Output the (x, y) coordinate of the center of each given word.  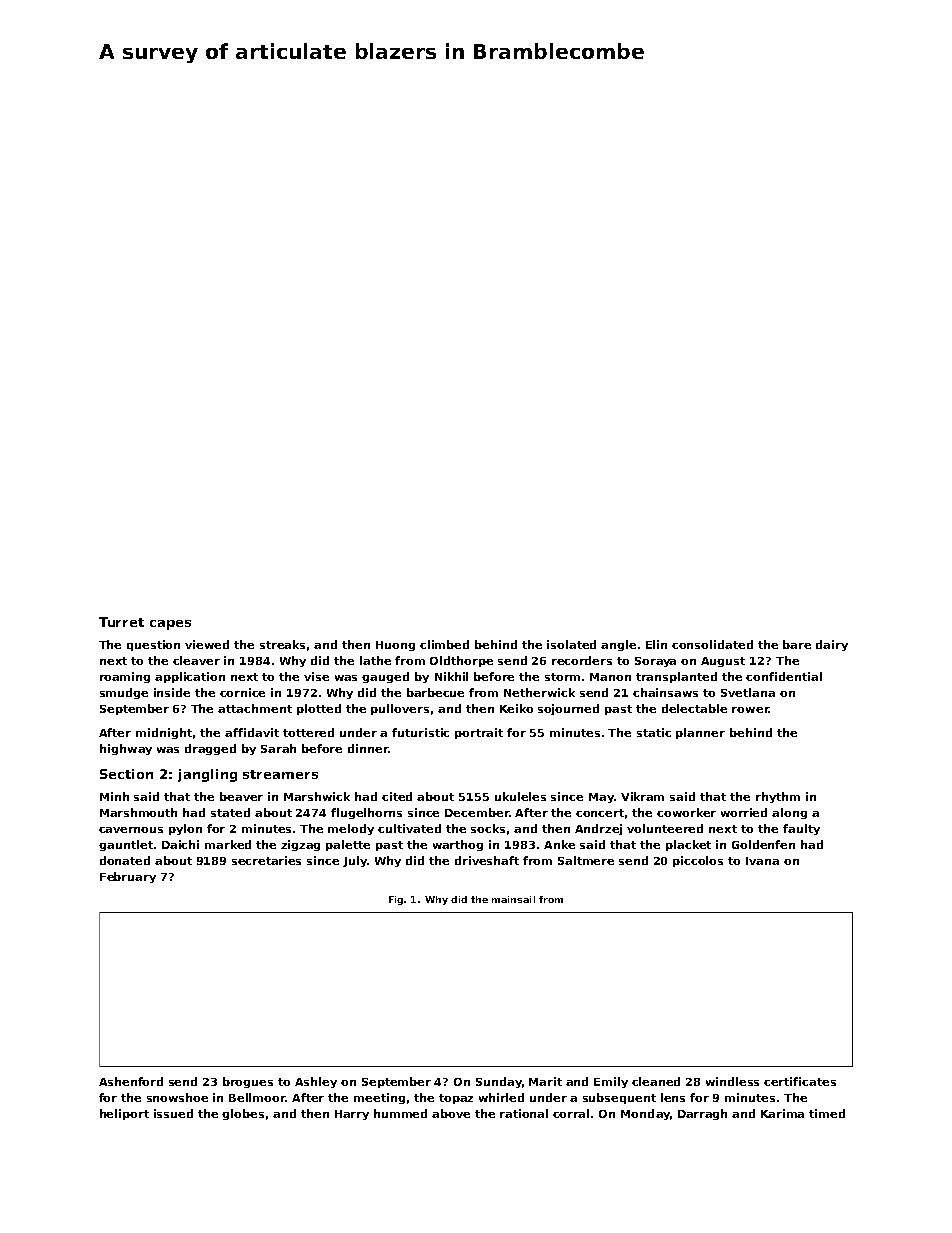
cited (397, 796)
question (153, 645)
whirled (501, 1097)
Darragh (702, 1114)
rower (750, 710)
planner (700, 733)
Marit (545, 1081)
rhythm (778, 797)
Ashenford (131, 1081)
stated (230, 812)
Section (126, 774)
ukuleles (520, 796)
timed (827, 1113)
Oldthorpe (461, 661)
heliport (124, 1114)
